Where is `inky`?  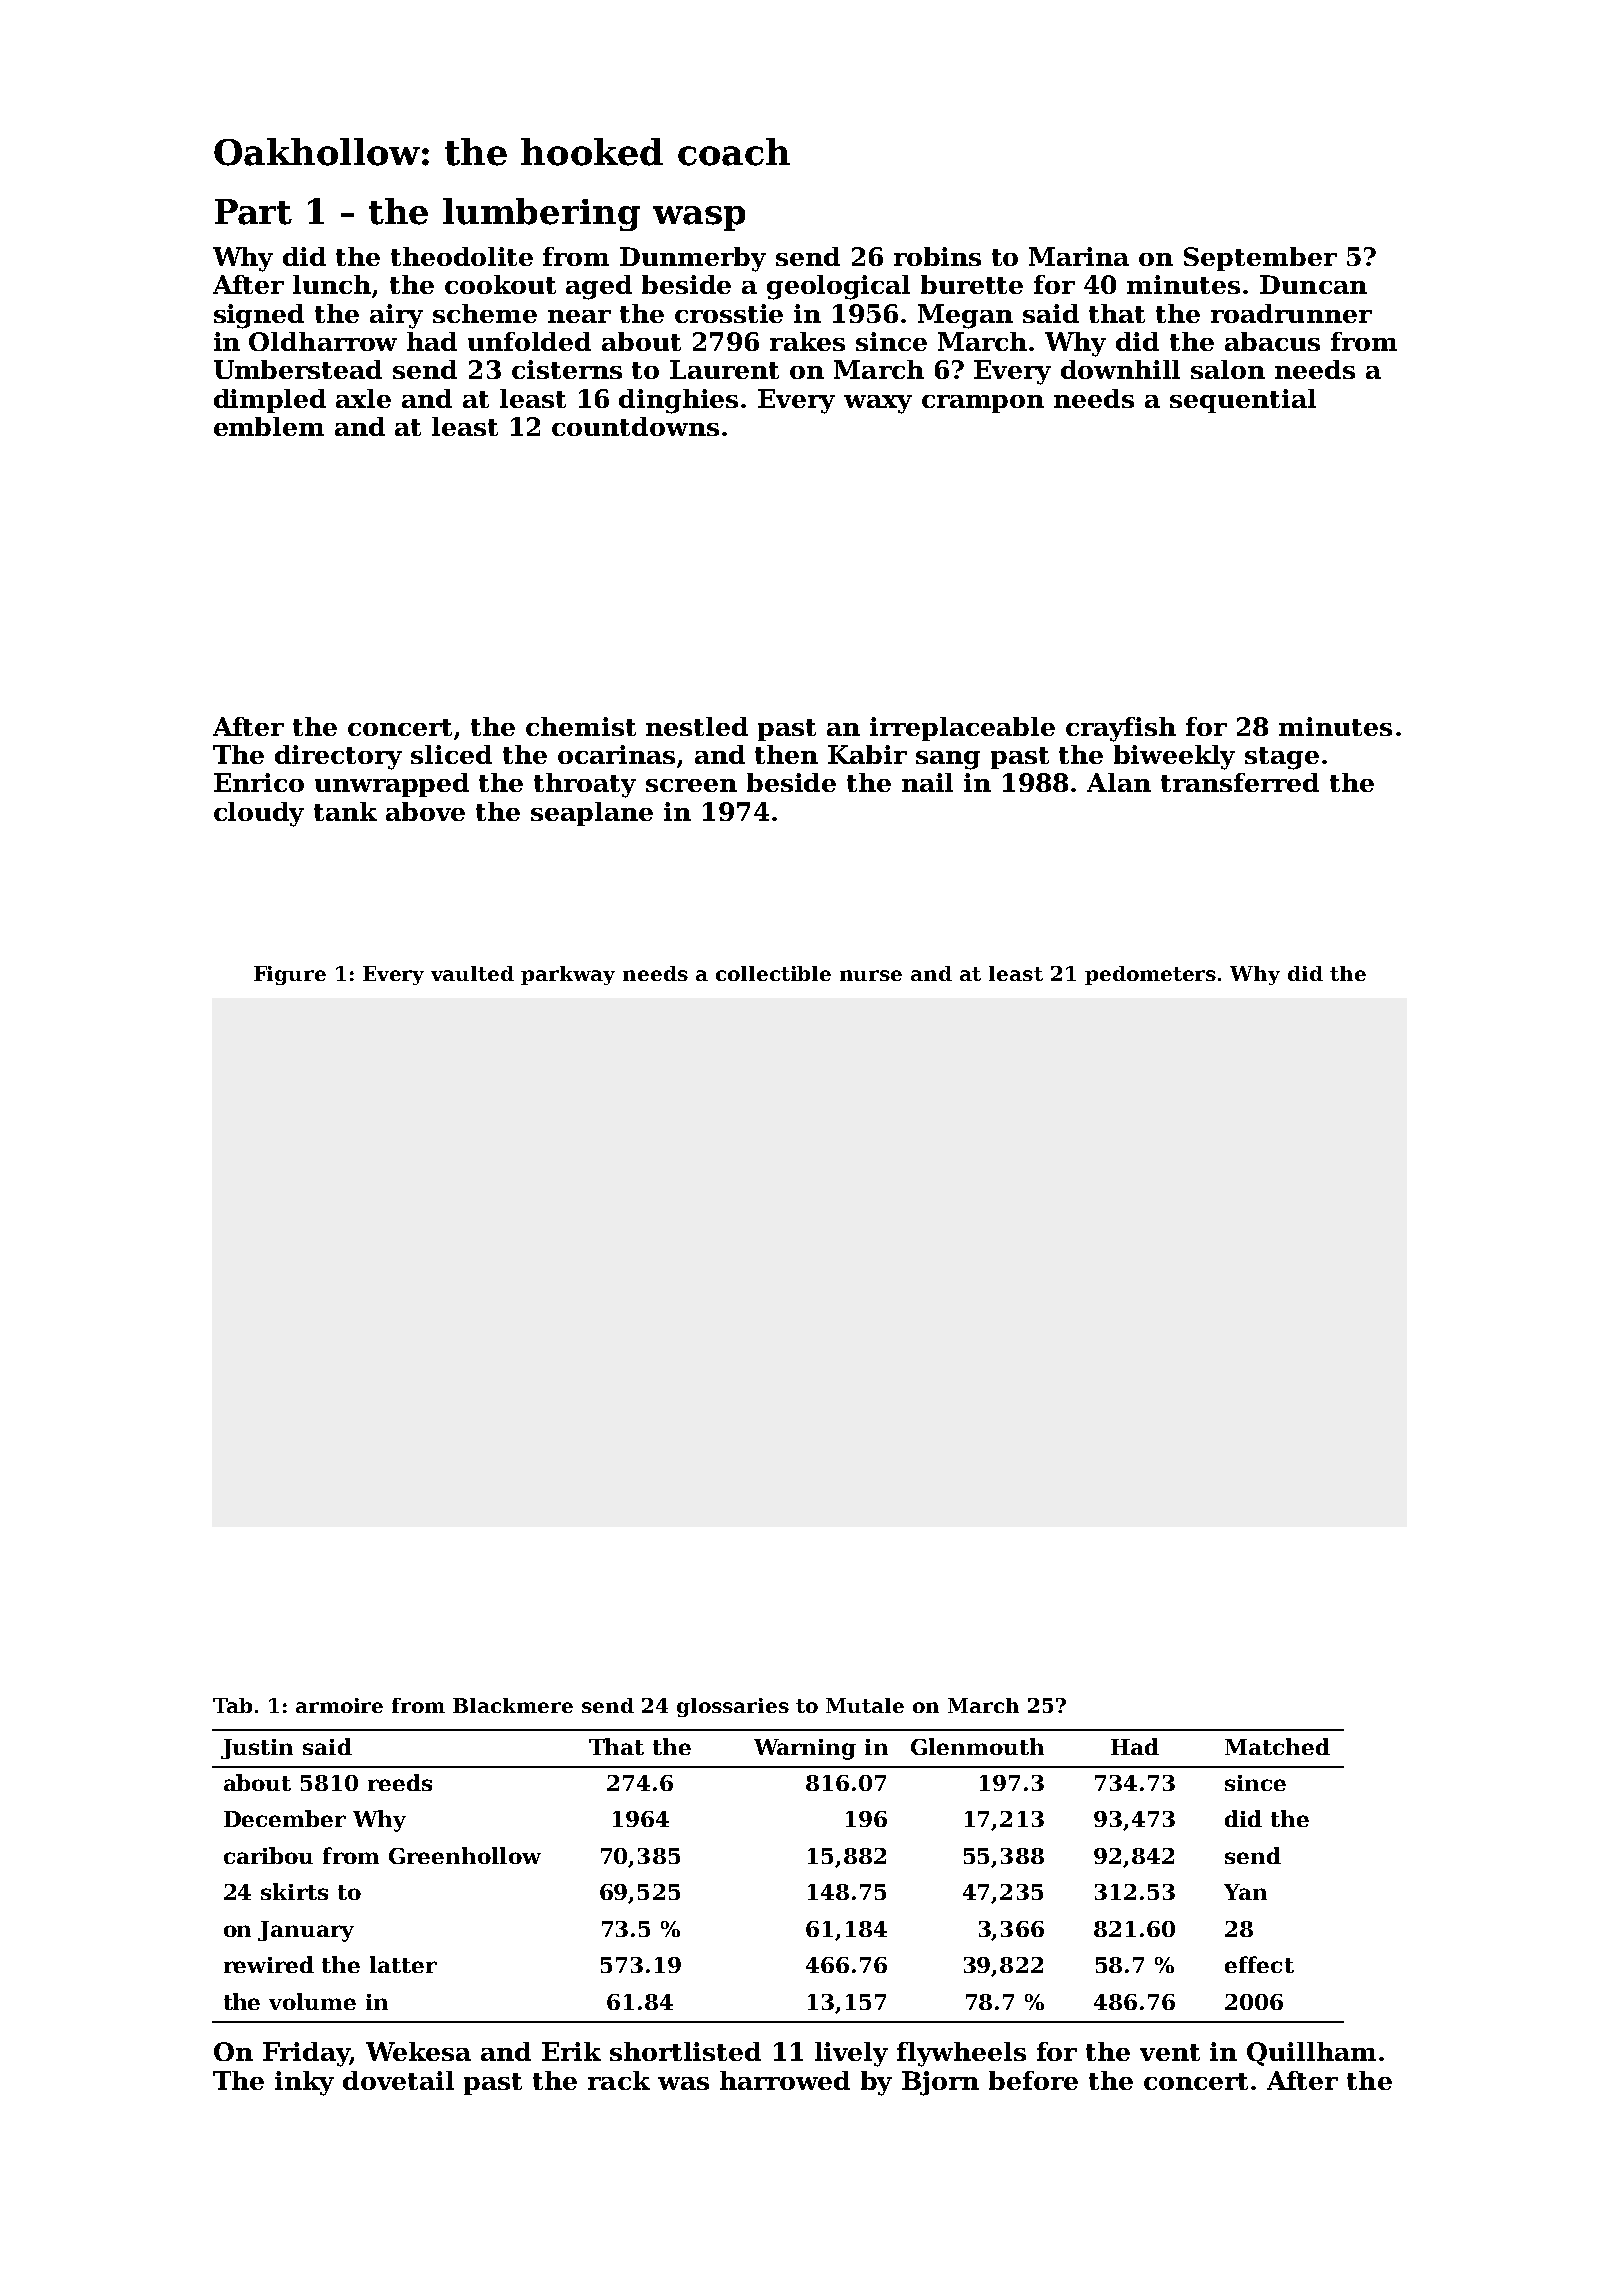 inky is located at coordinates (304, 2083).
